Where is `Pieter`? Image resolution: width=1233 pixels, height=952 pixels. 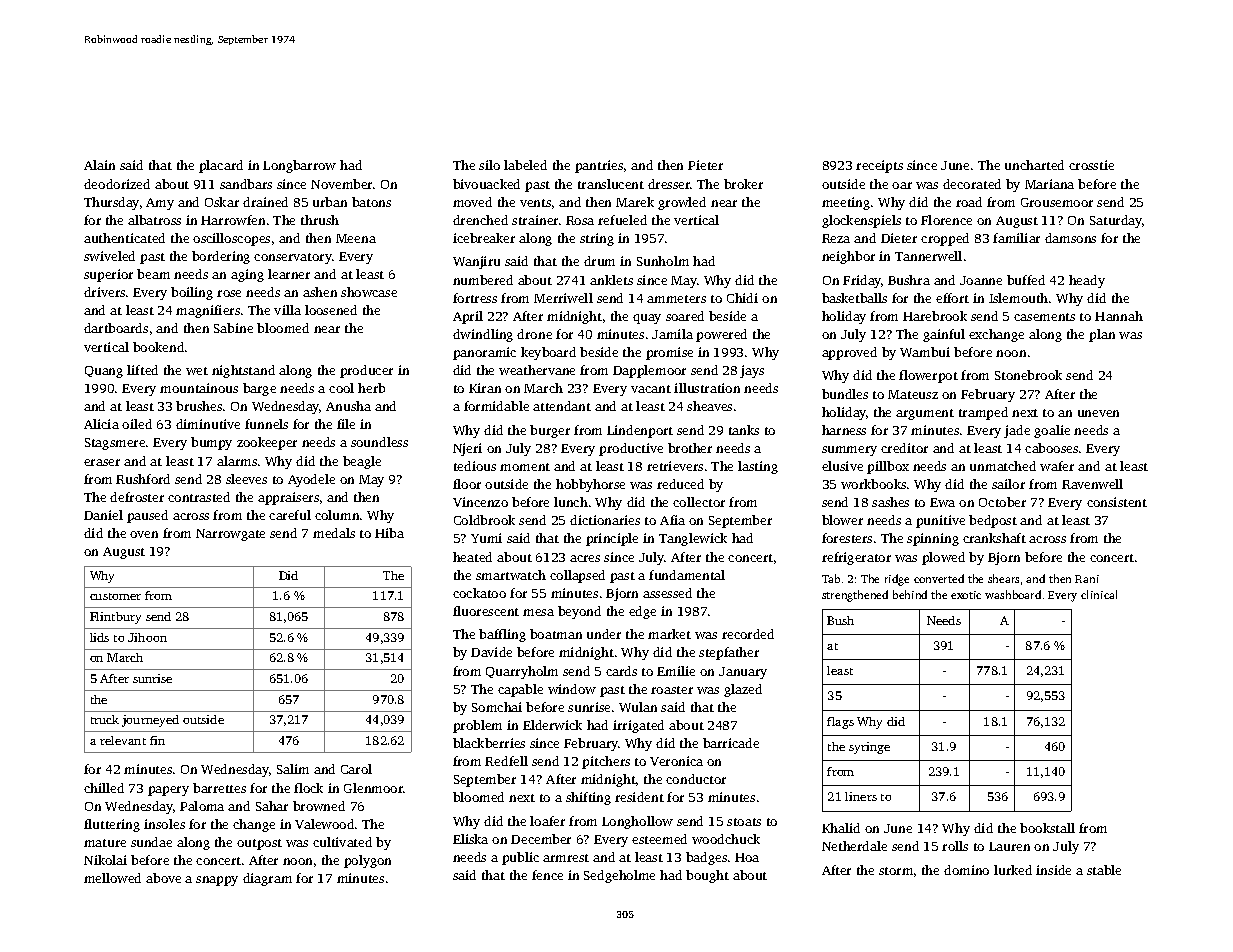
Pieter is located at coordinates (705, 165).
